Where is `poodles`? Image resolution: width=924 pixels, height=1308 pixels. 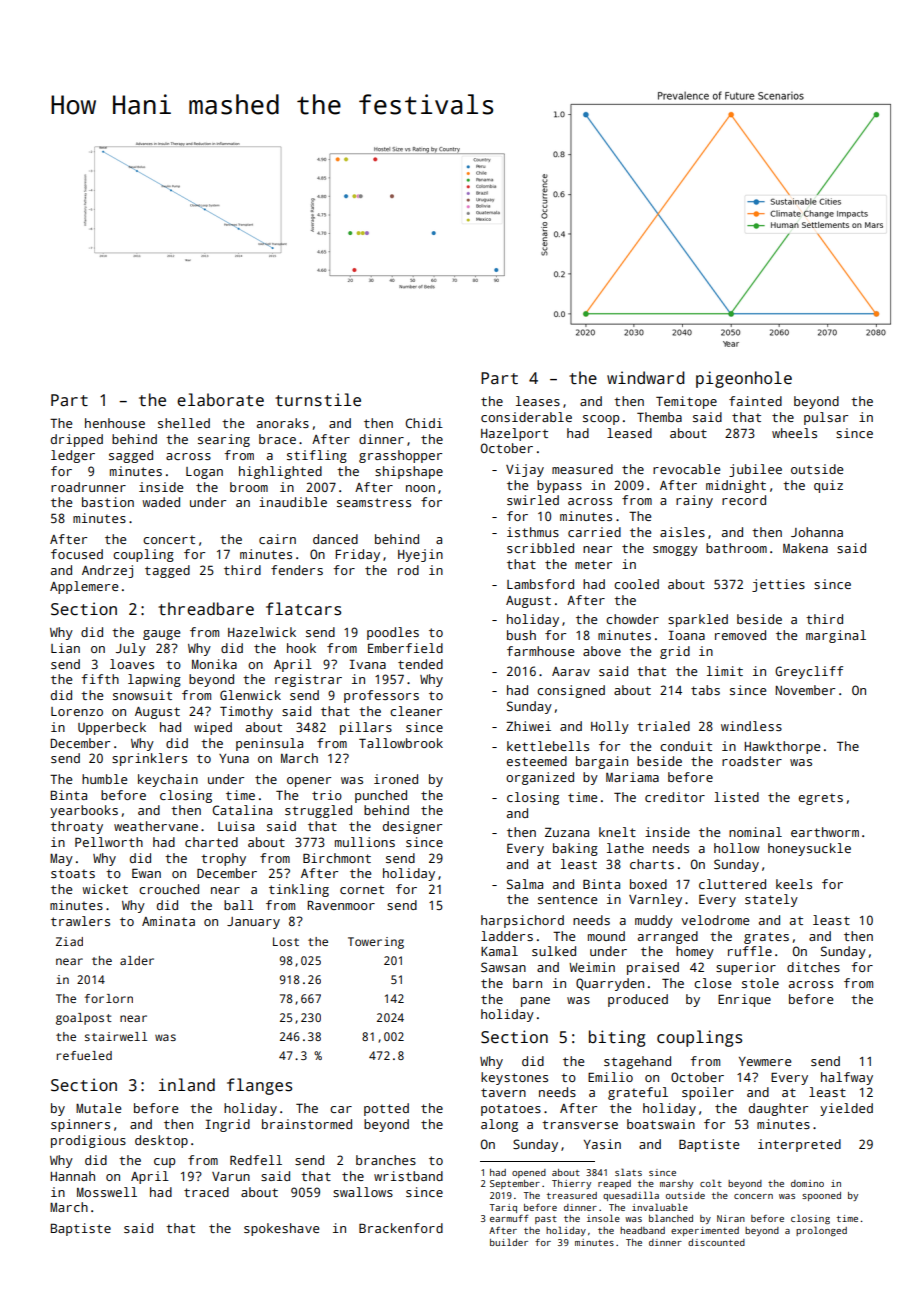 poodles is located at coordinates (393, 633).
